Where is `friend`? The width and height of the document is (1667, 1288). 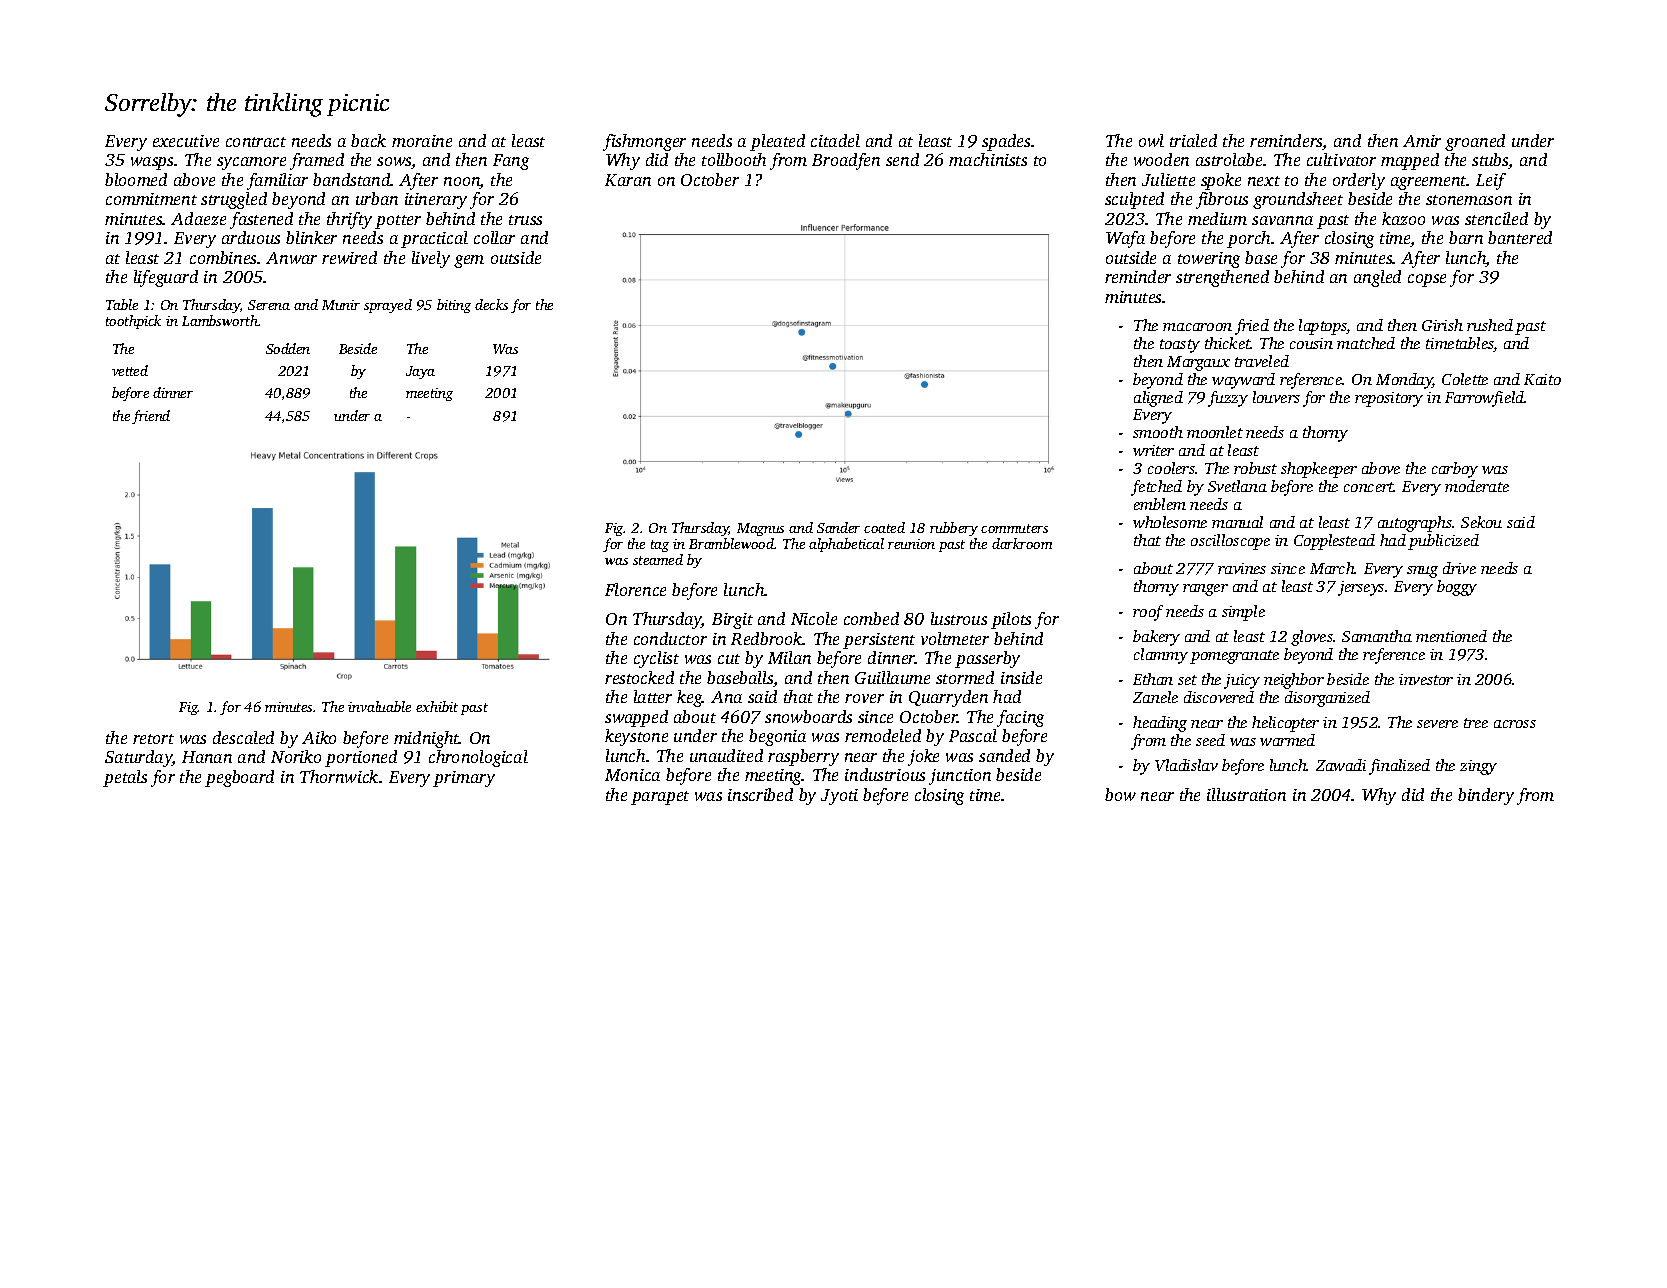 friend is located at coordinates (151, 417).
